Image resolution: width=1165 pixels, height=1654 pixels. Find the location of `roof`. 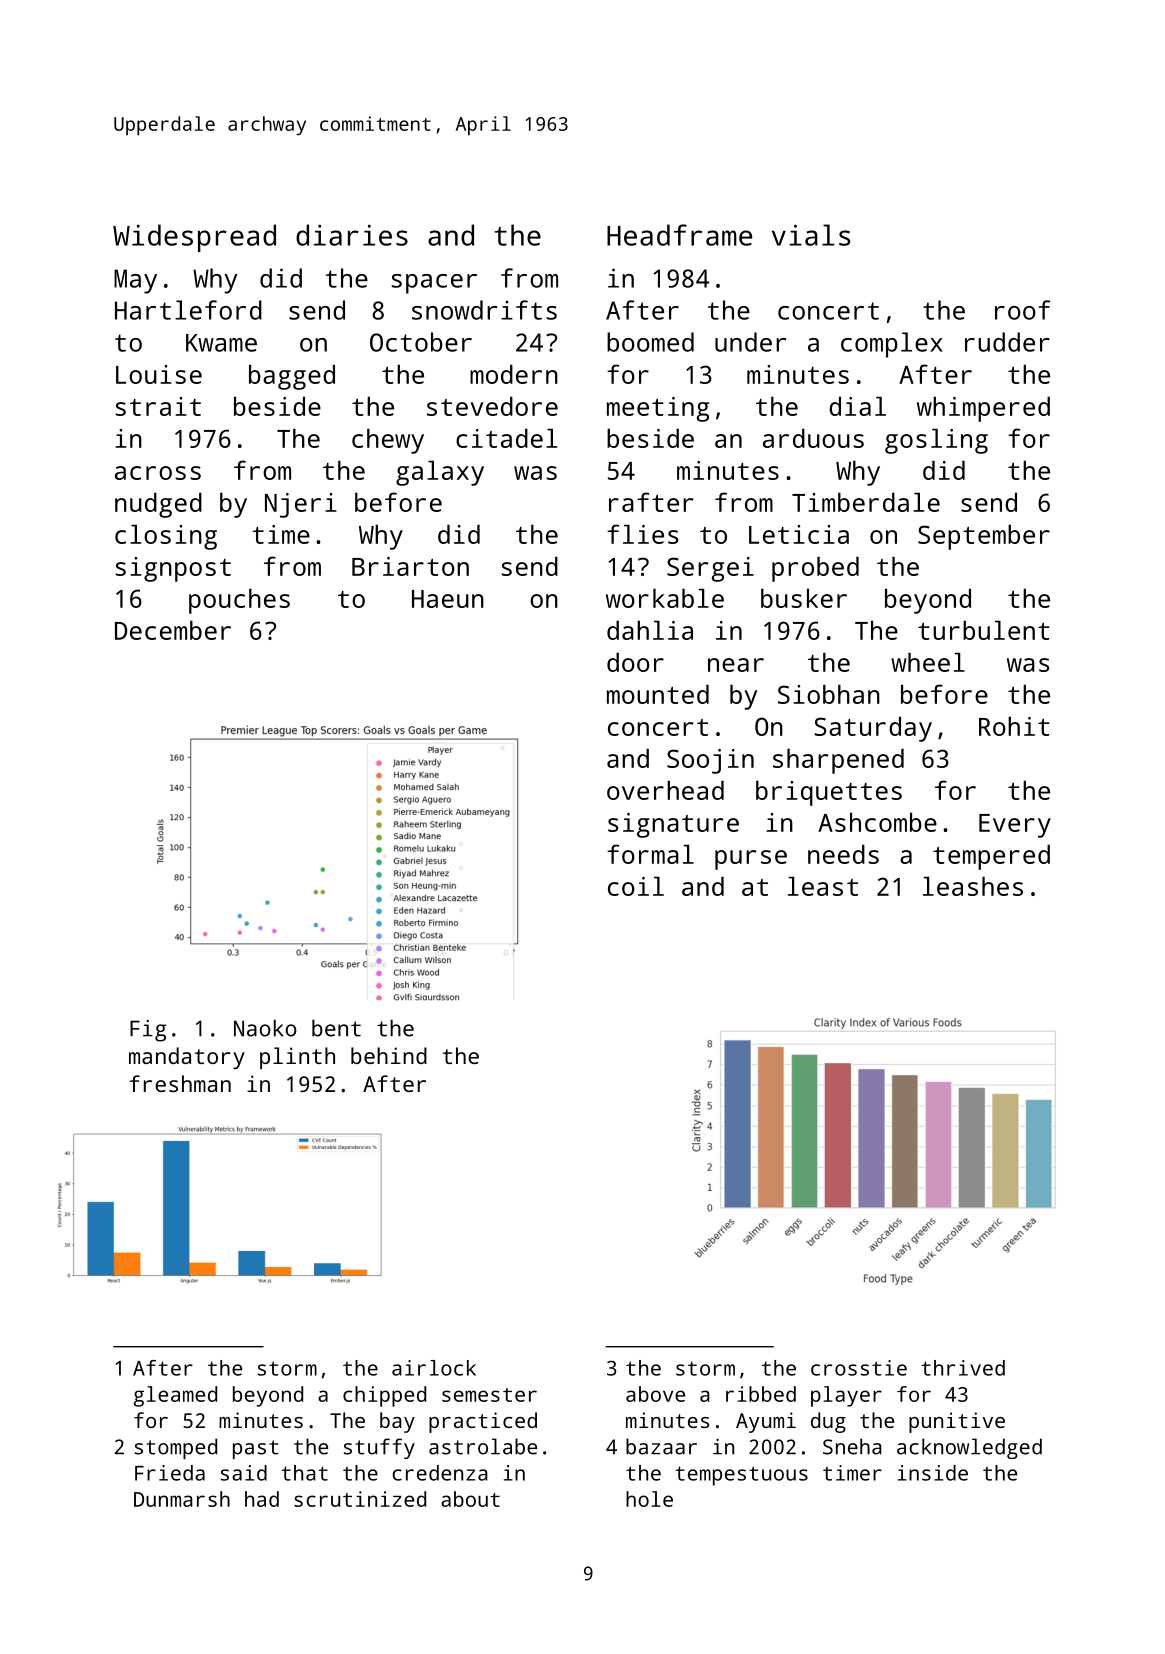

roof is located at coordinates (1022, 310).
